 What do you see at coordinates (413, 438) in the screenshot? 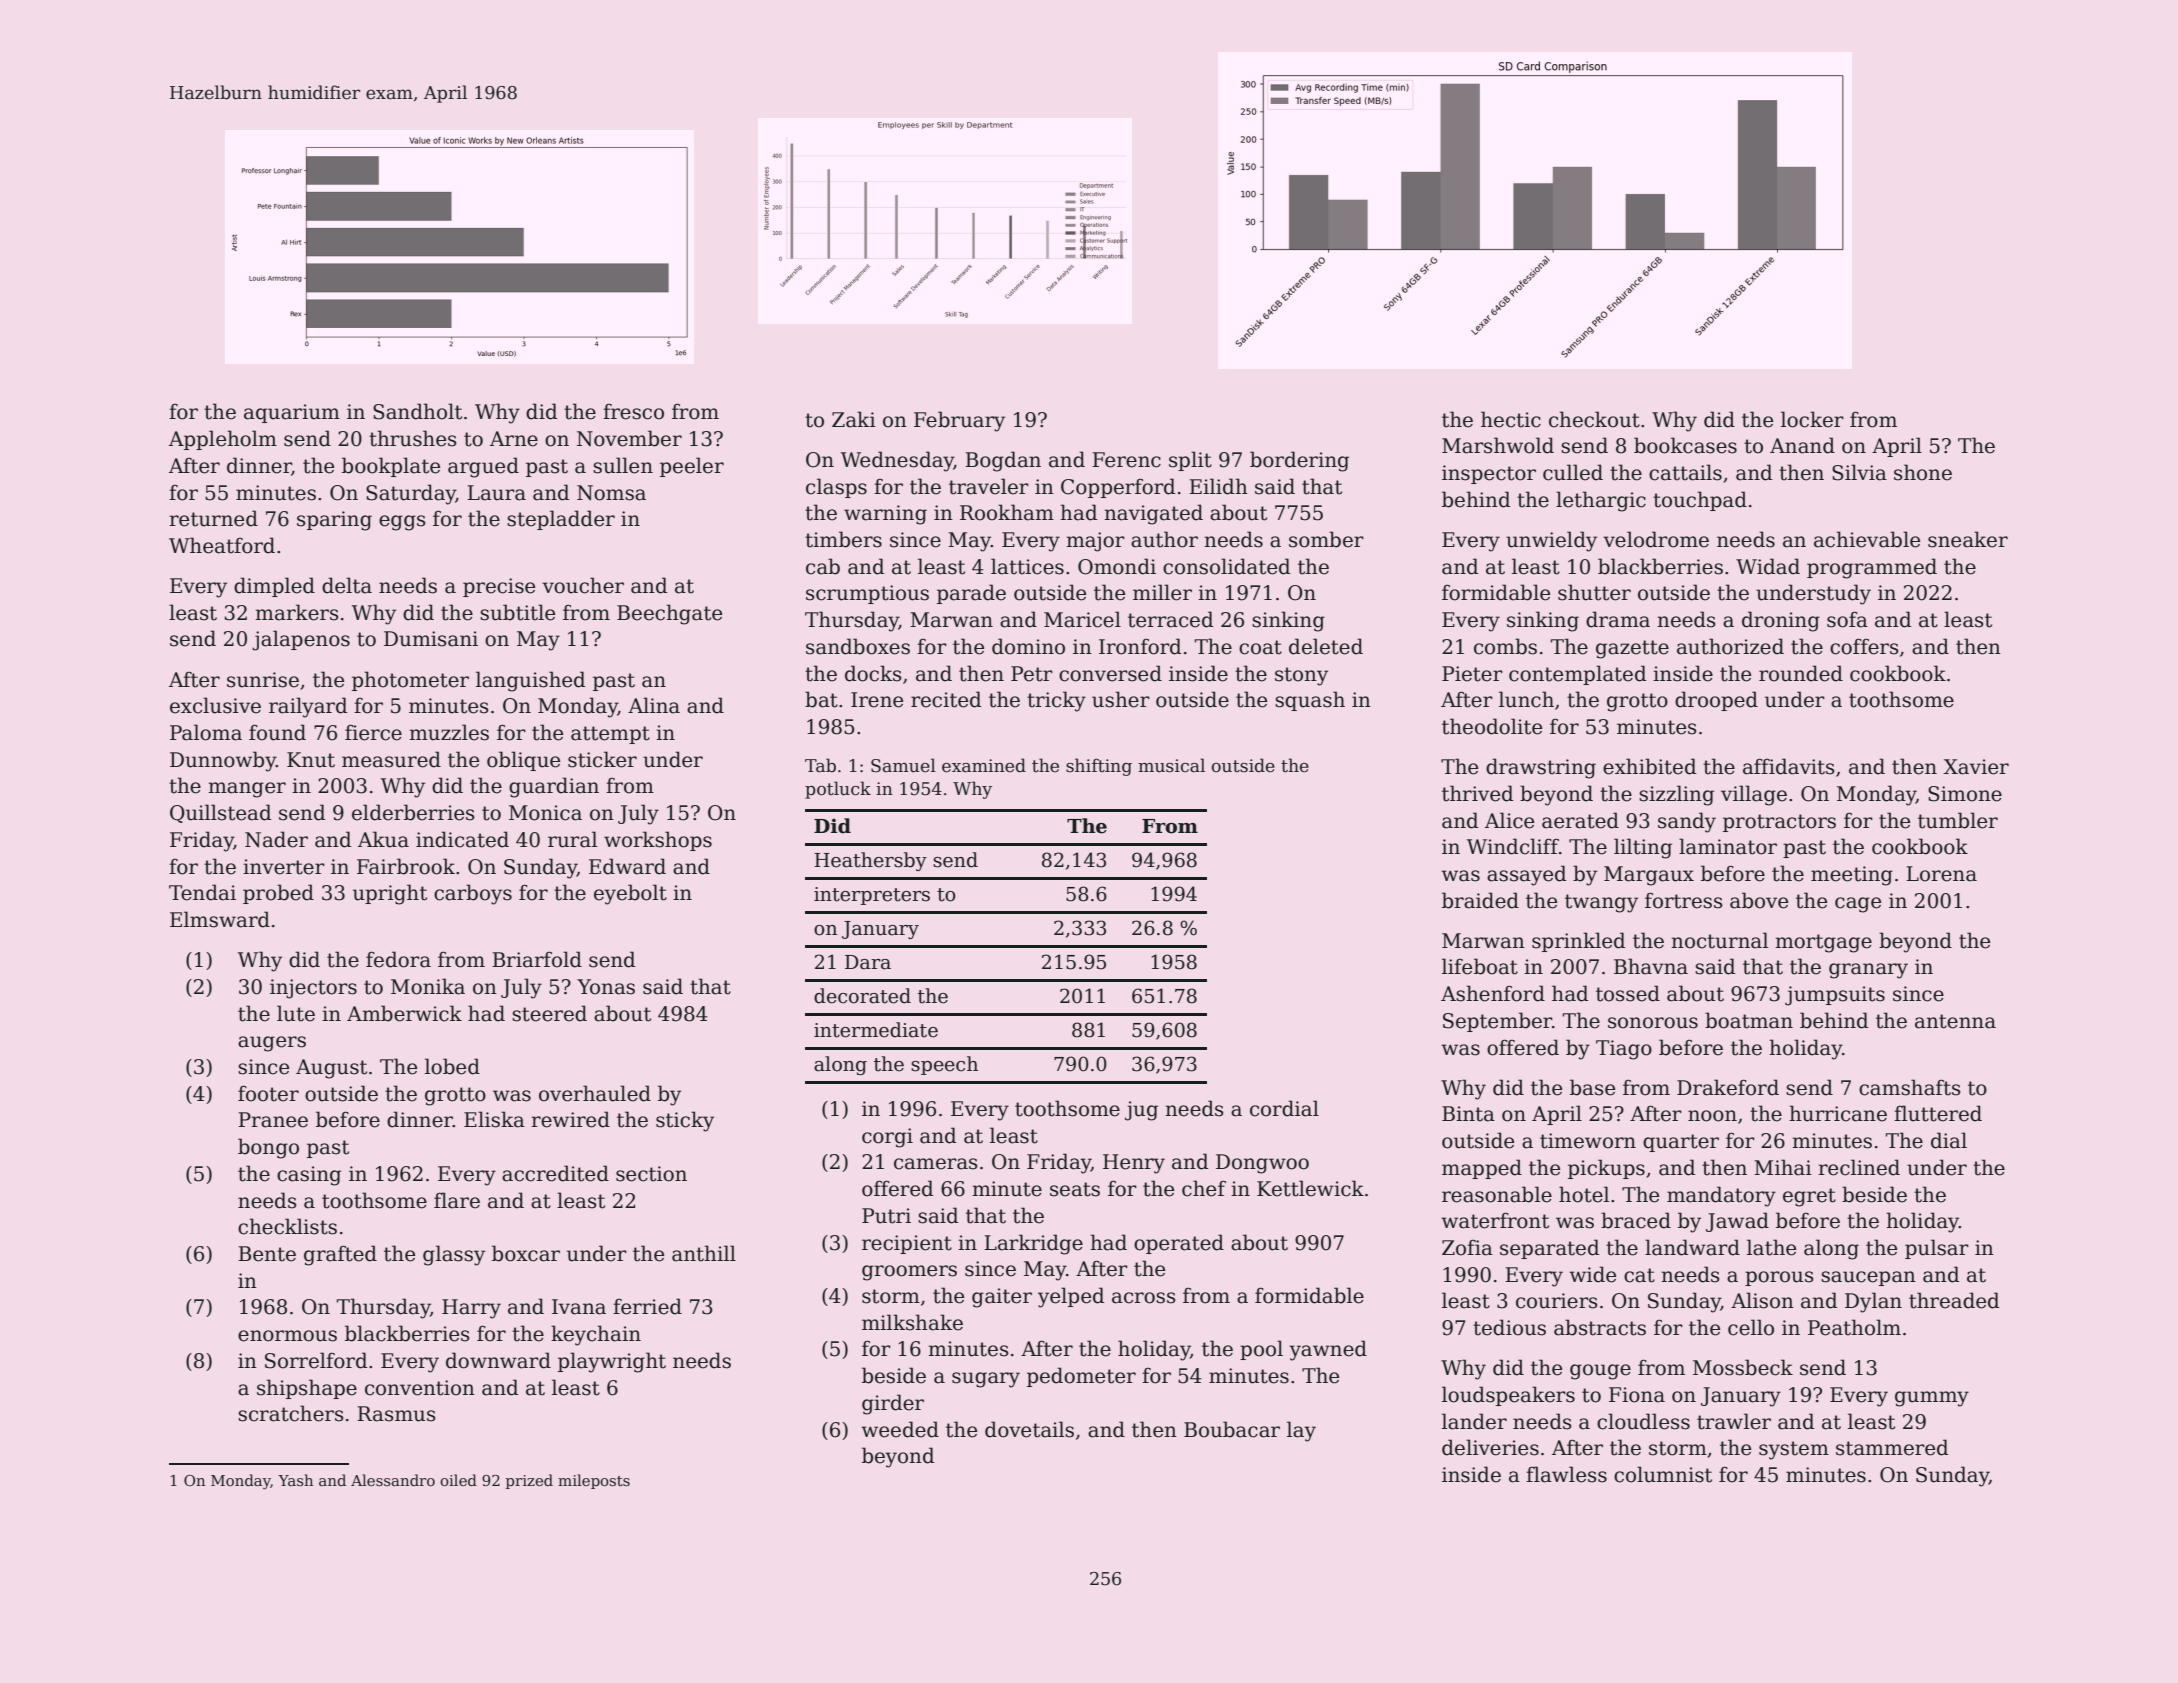
I see `thrushes` at bounding box center [413, 438].
